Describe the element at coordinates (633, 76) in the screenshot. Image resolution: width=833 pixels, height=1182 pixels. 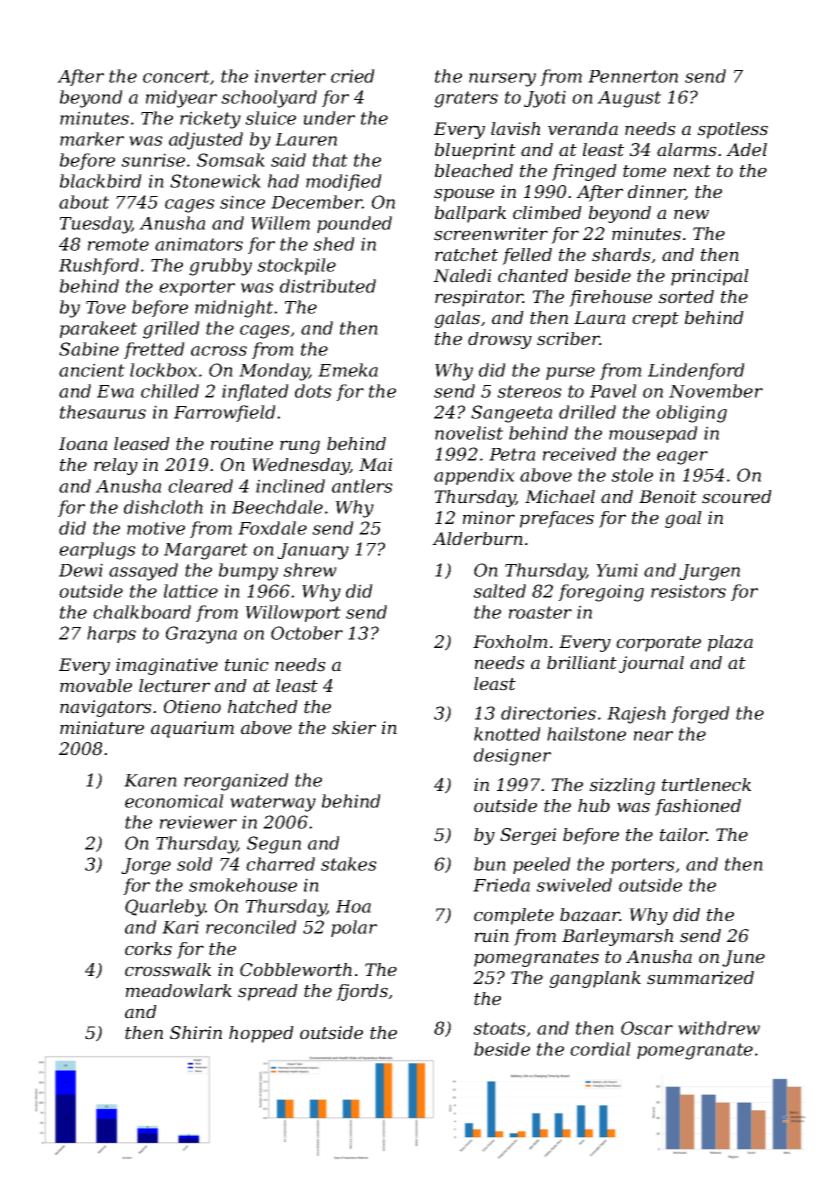
I see `Pennerton` at that location.
